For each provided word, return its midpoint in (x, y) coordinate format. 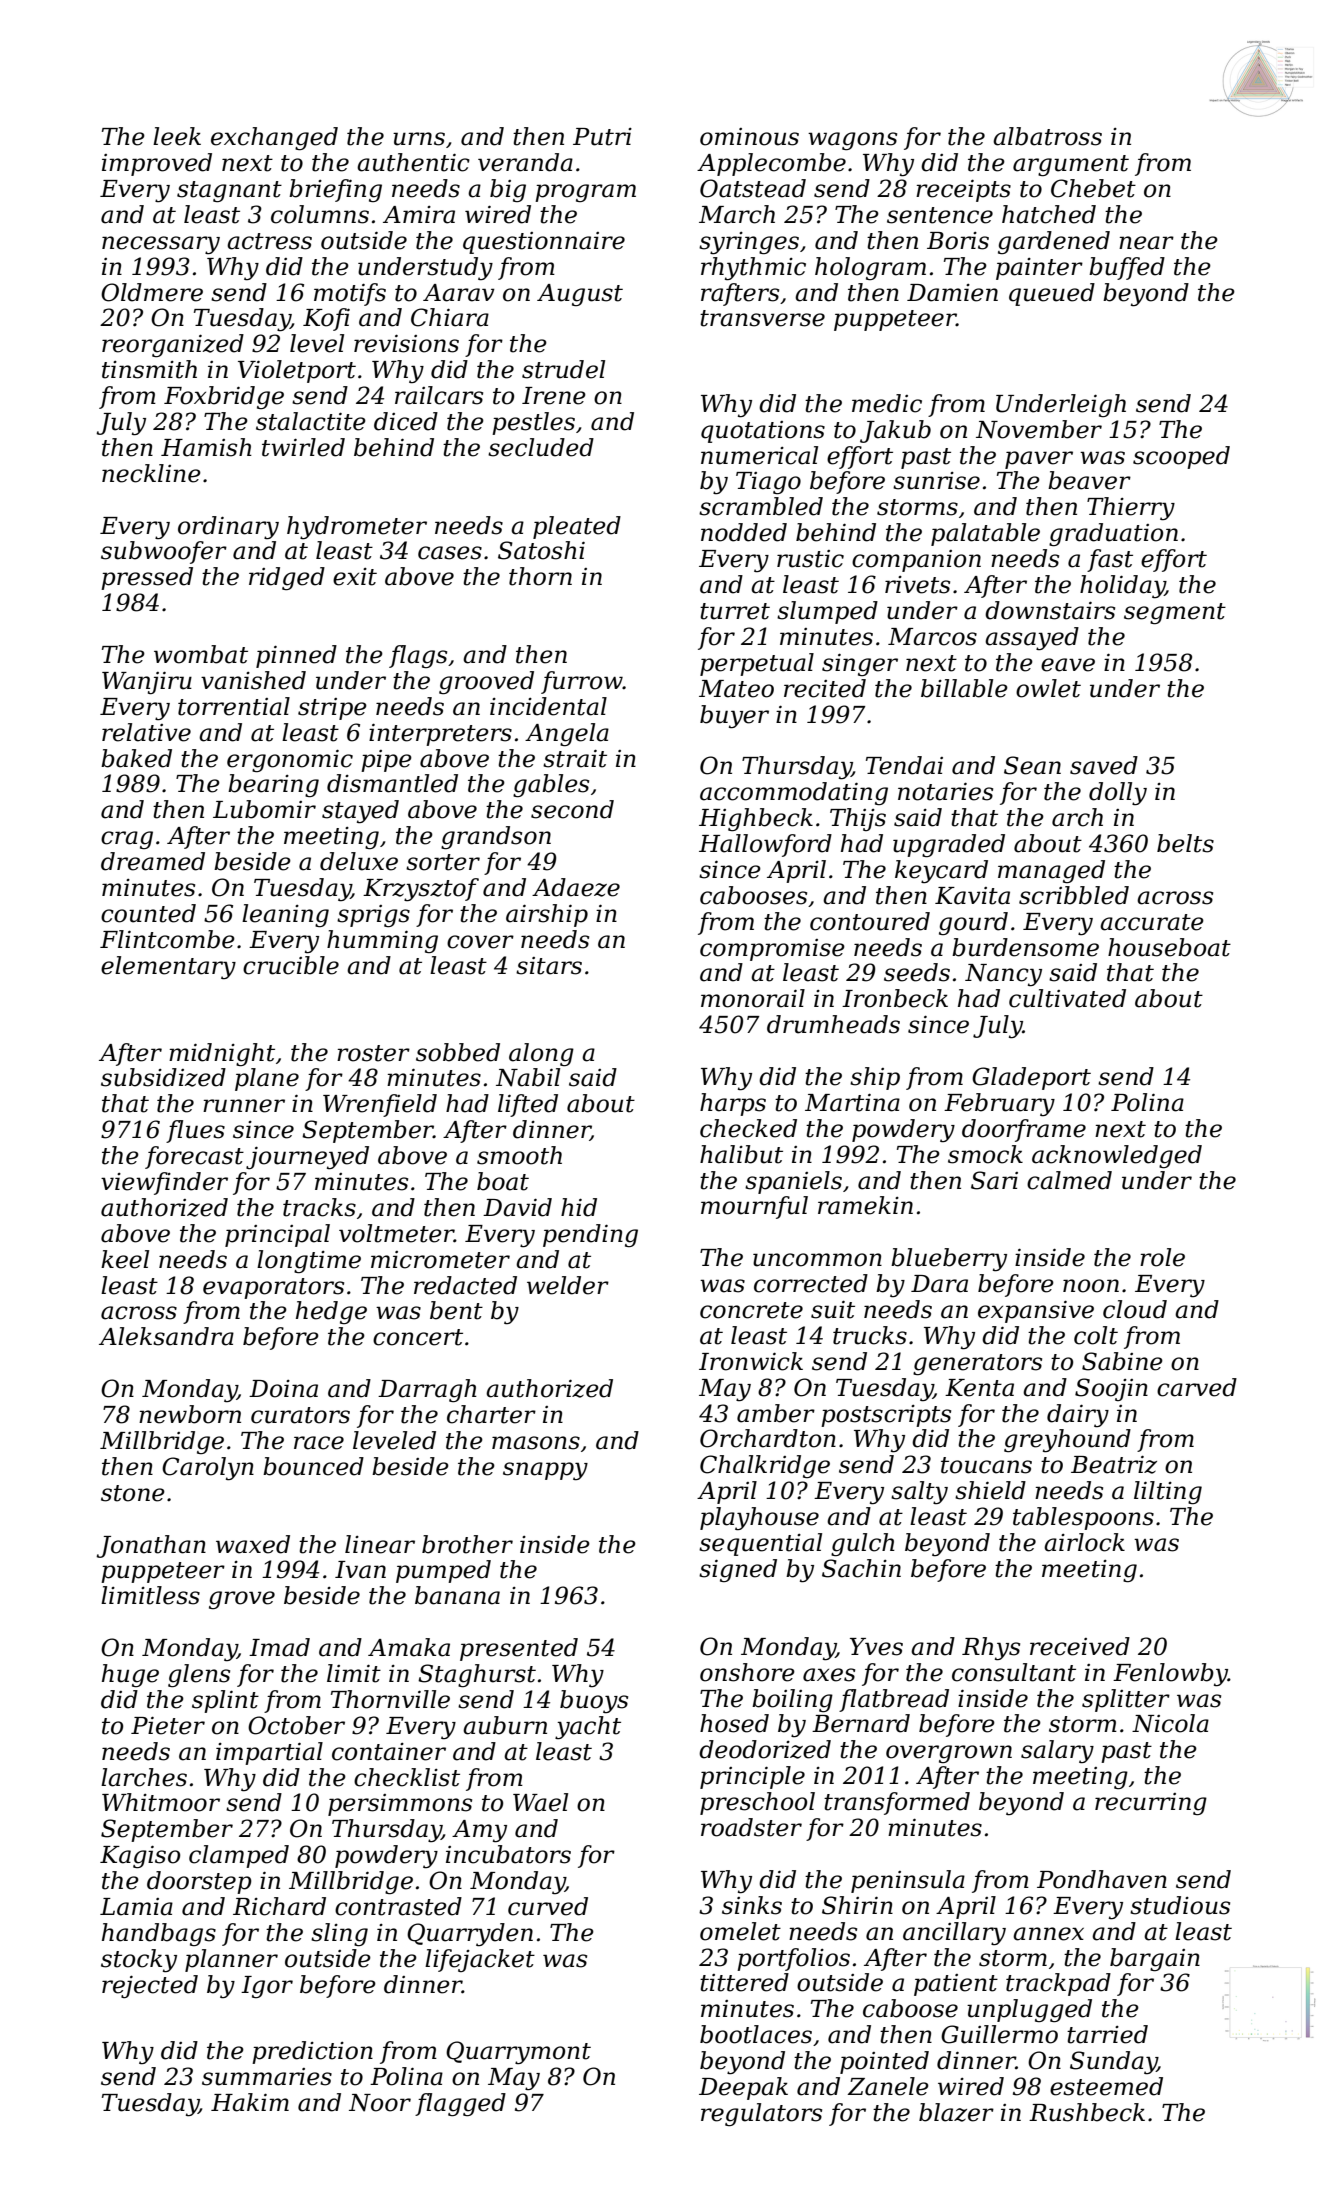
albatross (1047, 136)
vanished (253, 680)
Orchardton (768, 1438)
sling (339, 1934)
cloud (1135, 1309)
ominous (749, 137)
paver (1039, 460)
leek (177, 136)
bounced (313, 1466)
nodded (744, 532)
